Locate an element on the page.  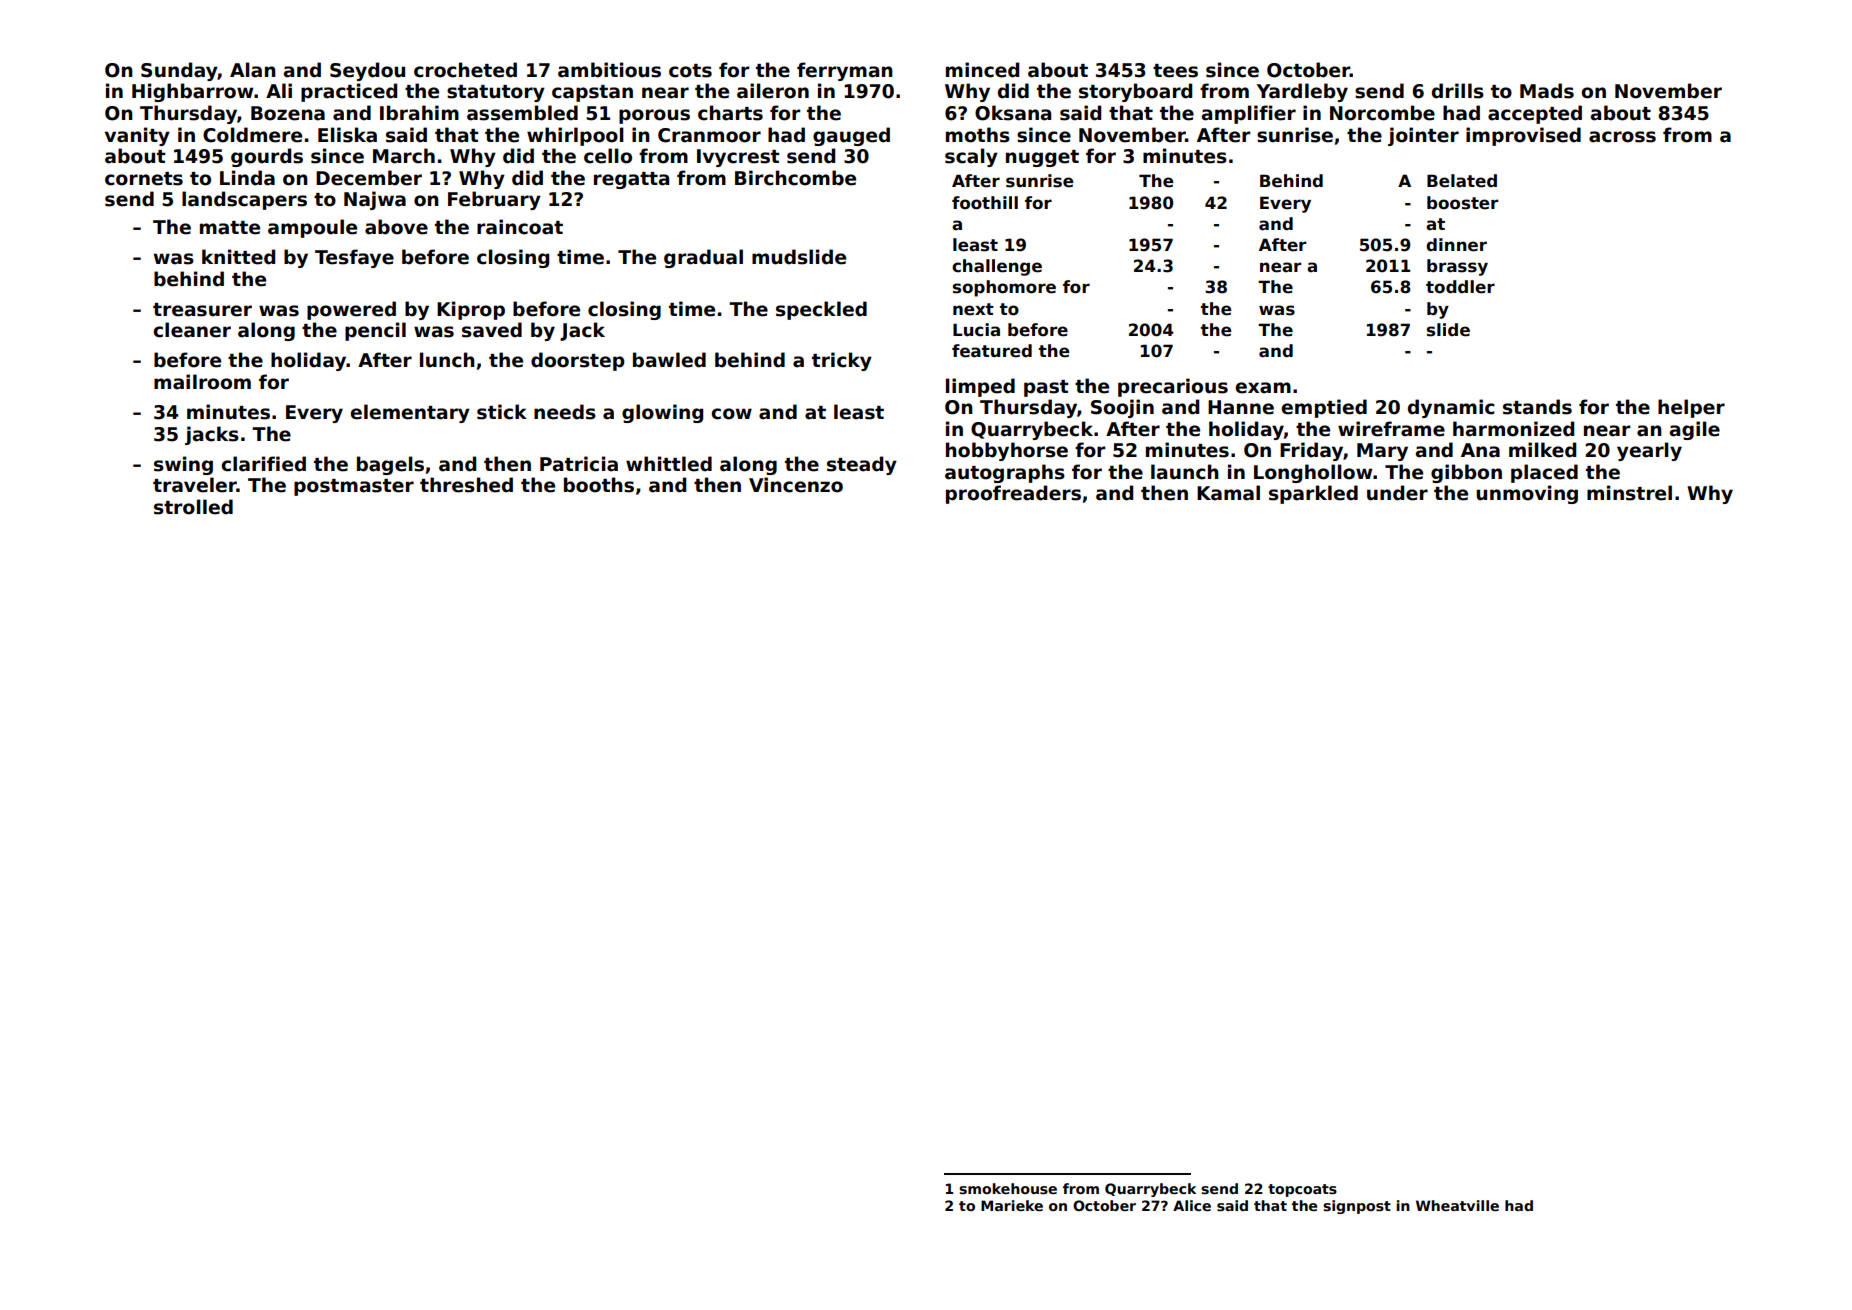
sparkled is located at coordinates (1313, 494).
